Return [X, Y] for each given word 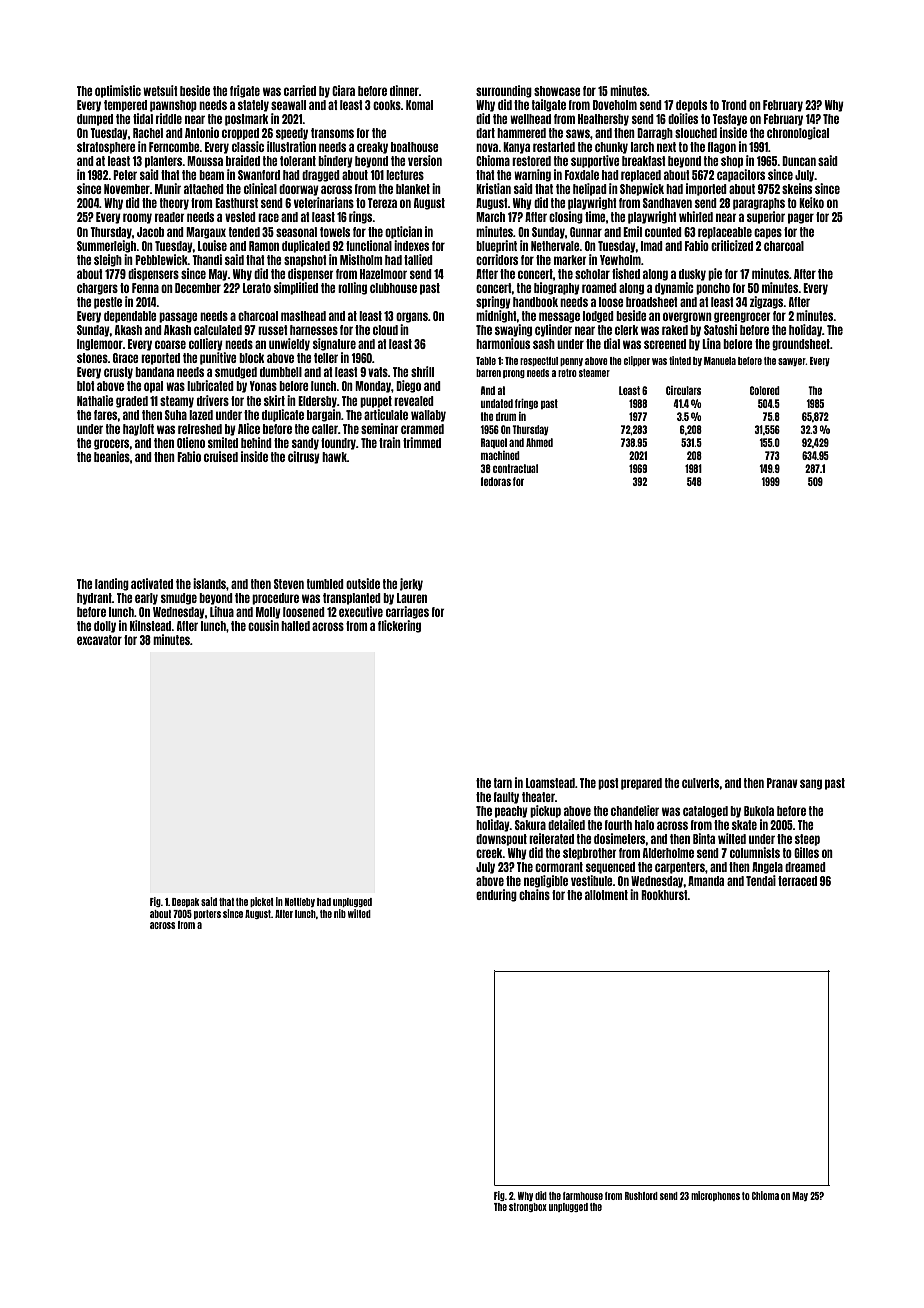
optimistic [118, 91]
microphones [715, 1196]
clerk [627, 330]
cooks [387, 105]
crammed [422, 429]
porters [207, 914]
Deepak [185, 902]
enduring [496, 895]
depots [691, 106]
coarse [170, 344]
